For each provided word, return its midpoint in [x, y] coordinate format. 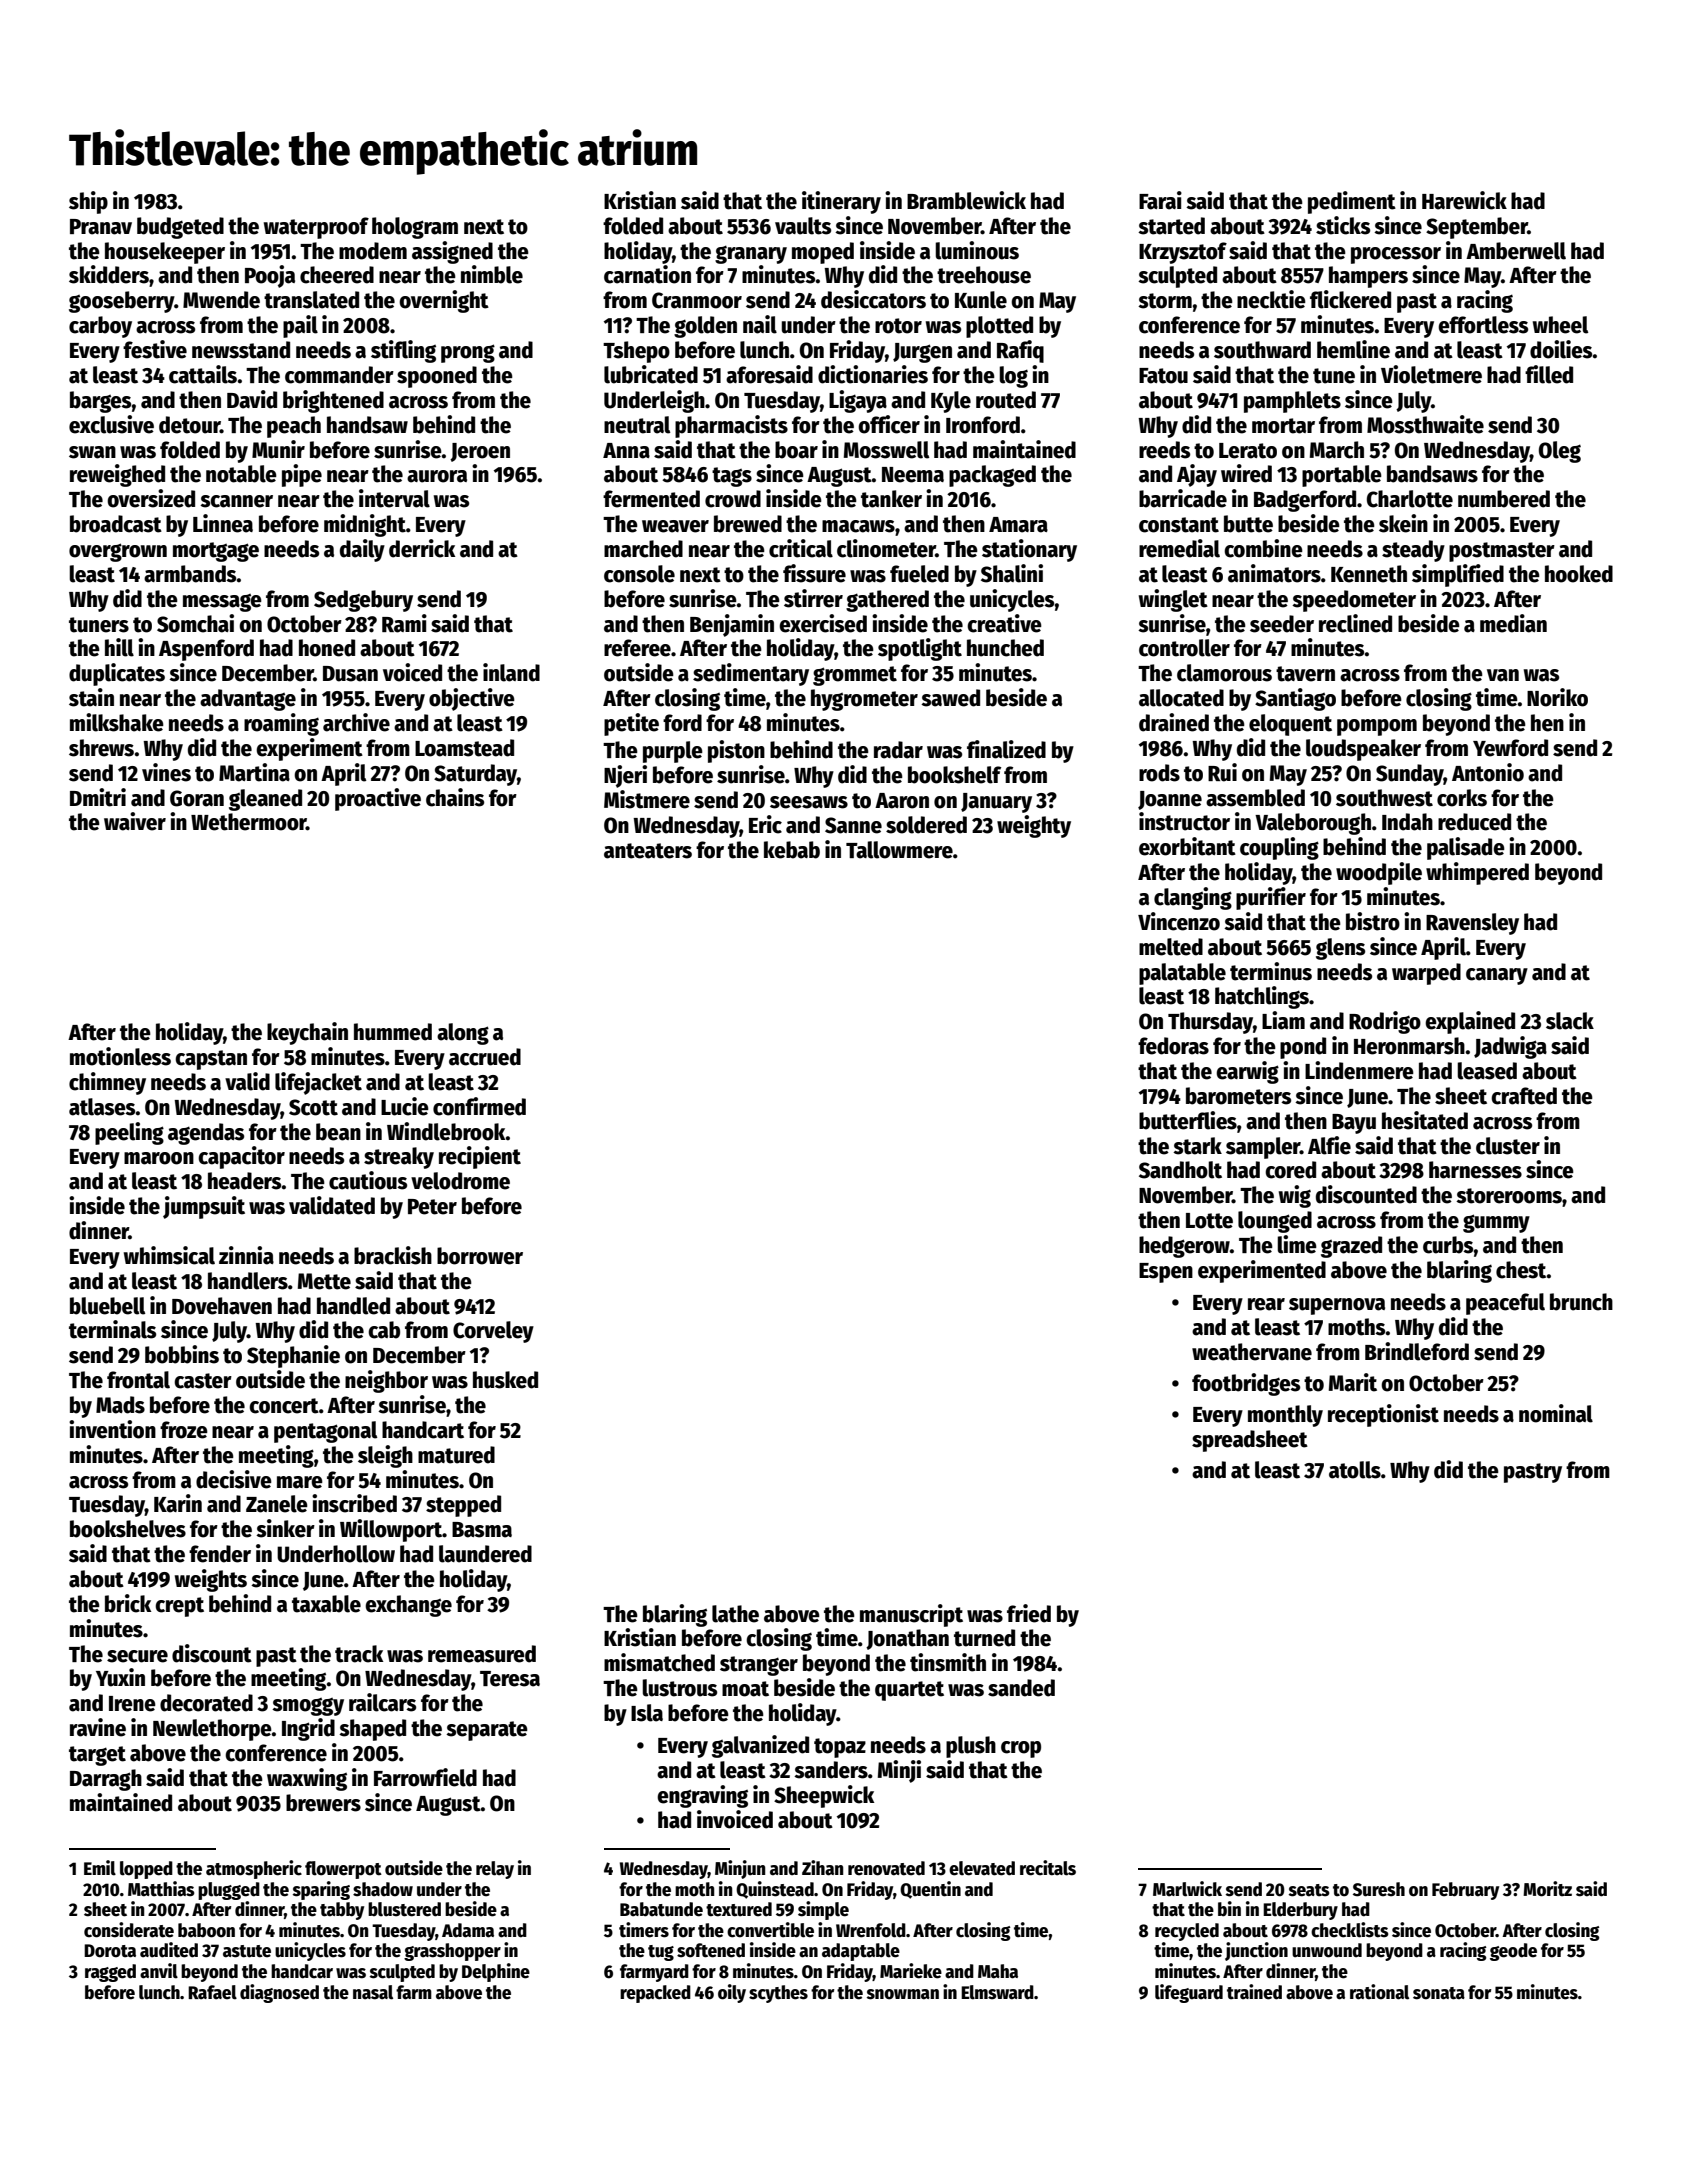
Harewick [1464, 200]
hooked [1579, 574]
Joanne [1170, 800]
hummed [393, 1032]
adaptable [861, 1952]
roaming [281, 724]
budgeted [180, 228]
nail [760, 324]
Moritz [1547, 1889]
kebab [792, 850]
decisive [234, 1479]
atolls [1355, 1470]
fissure [814, 573]
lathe [735, 1614]
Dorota [110, 1951]
